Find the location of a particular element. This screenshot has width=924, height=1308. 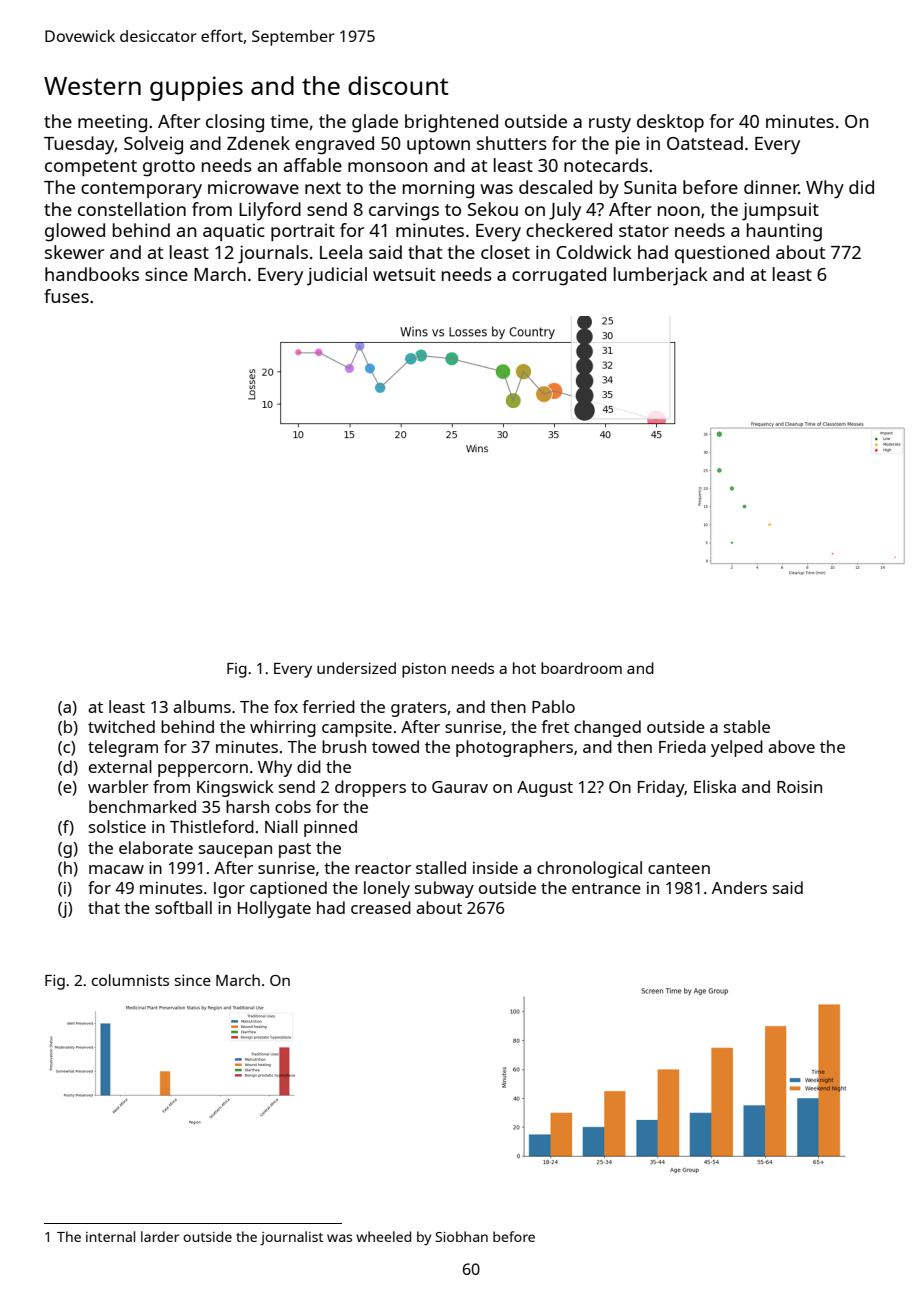

internal is located at coordinates (110, 1236).
